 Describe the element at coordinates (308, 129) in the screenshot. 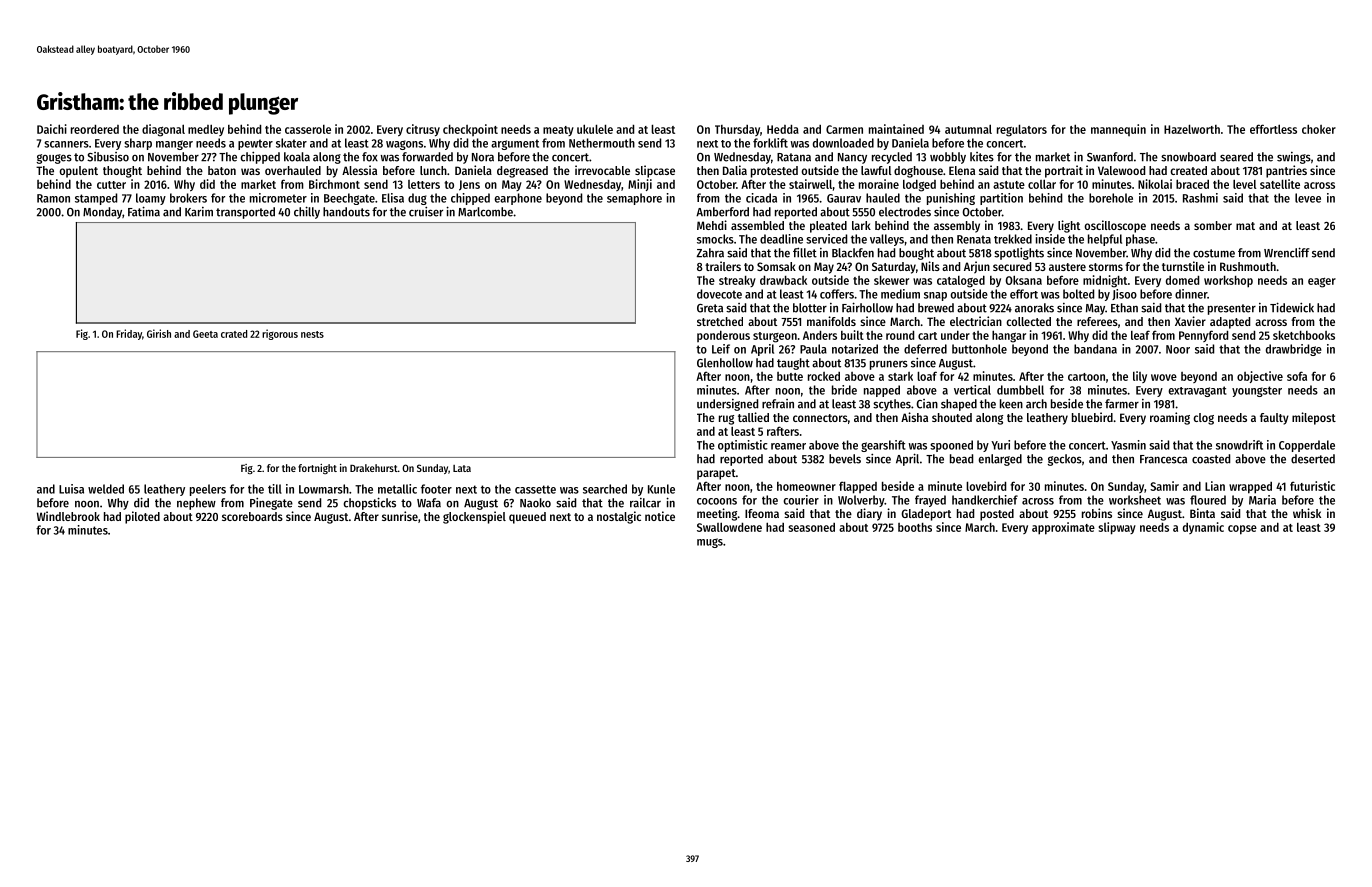

I see `casserole` at that location.
